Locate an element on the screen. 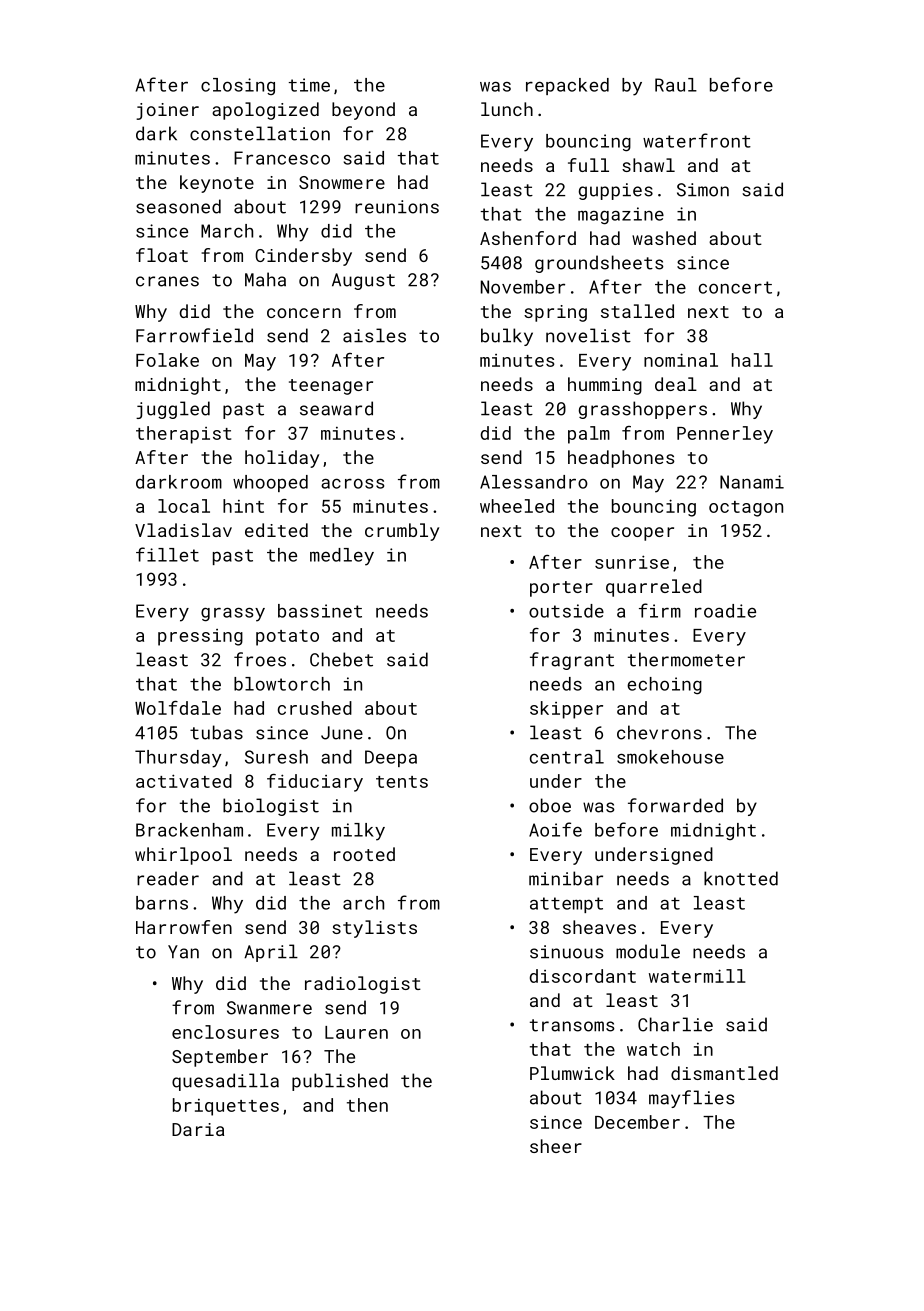 The width and height of the screenshot is (924, 1311). stylists is located at coordinates (374, 929).
